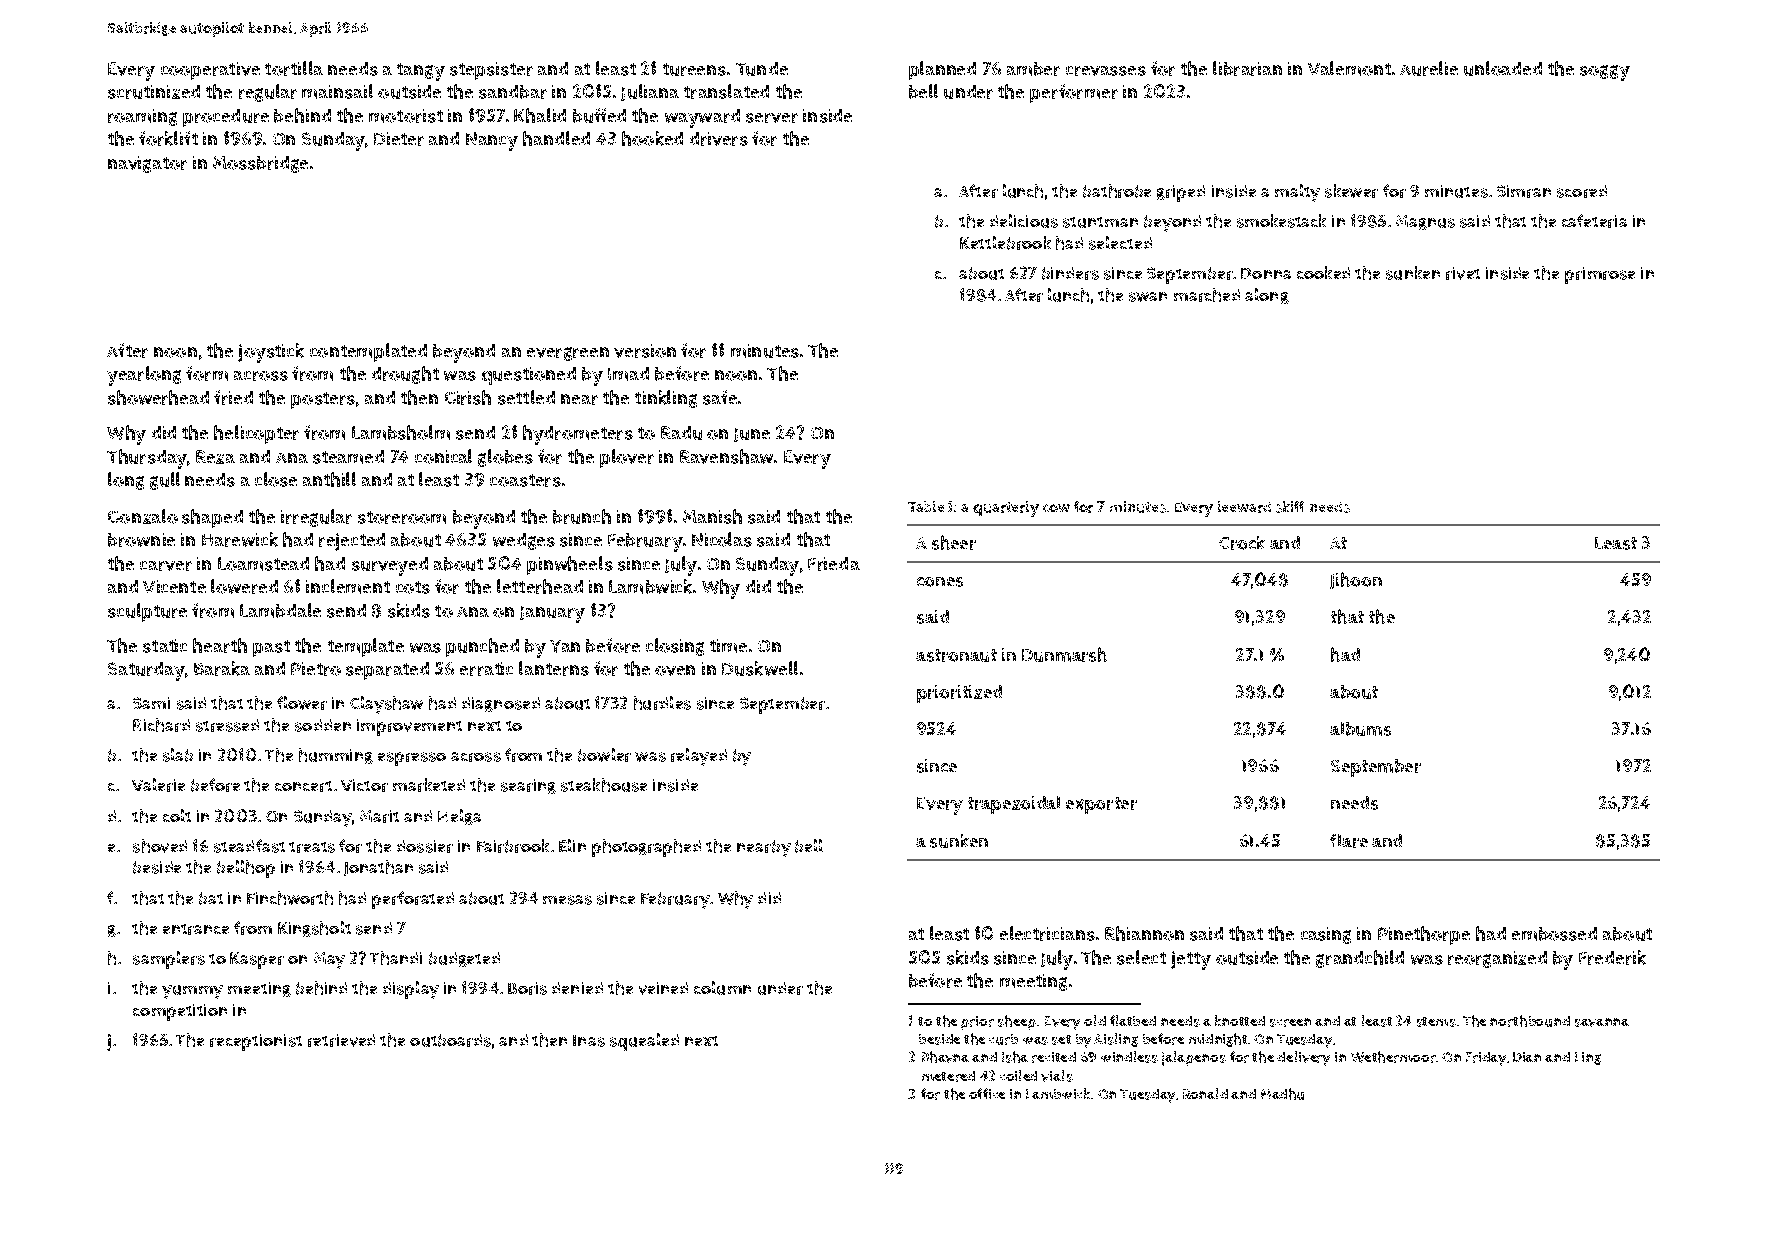 Image resolution: width=1767 pixels, height=1250 pixels. Describe the element at coordinates (1290, 507) in the screenshot. I see `skiff` at that location.
